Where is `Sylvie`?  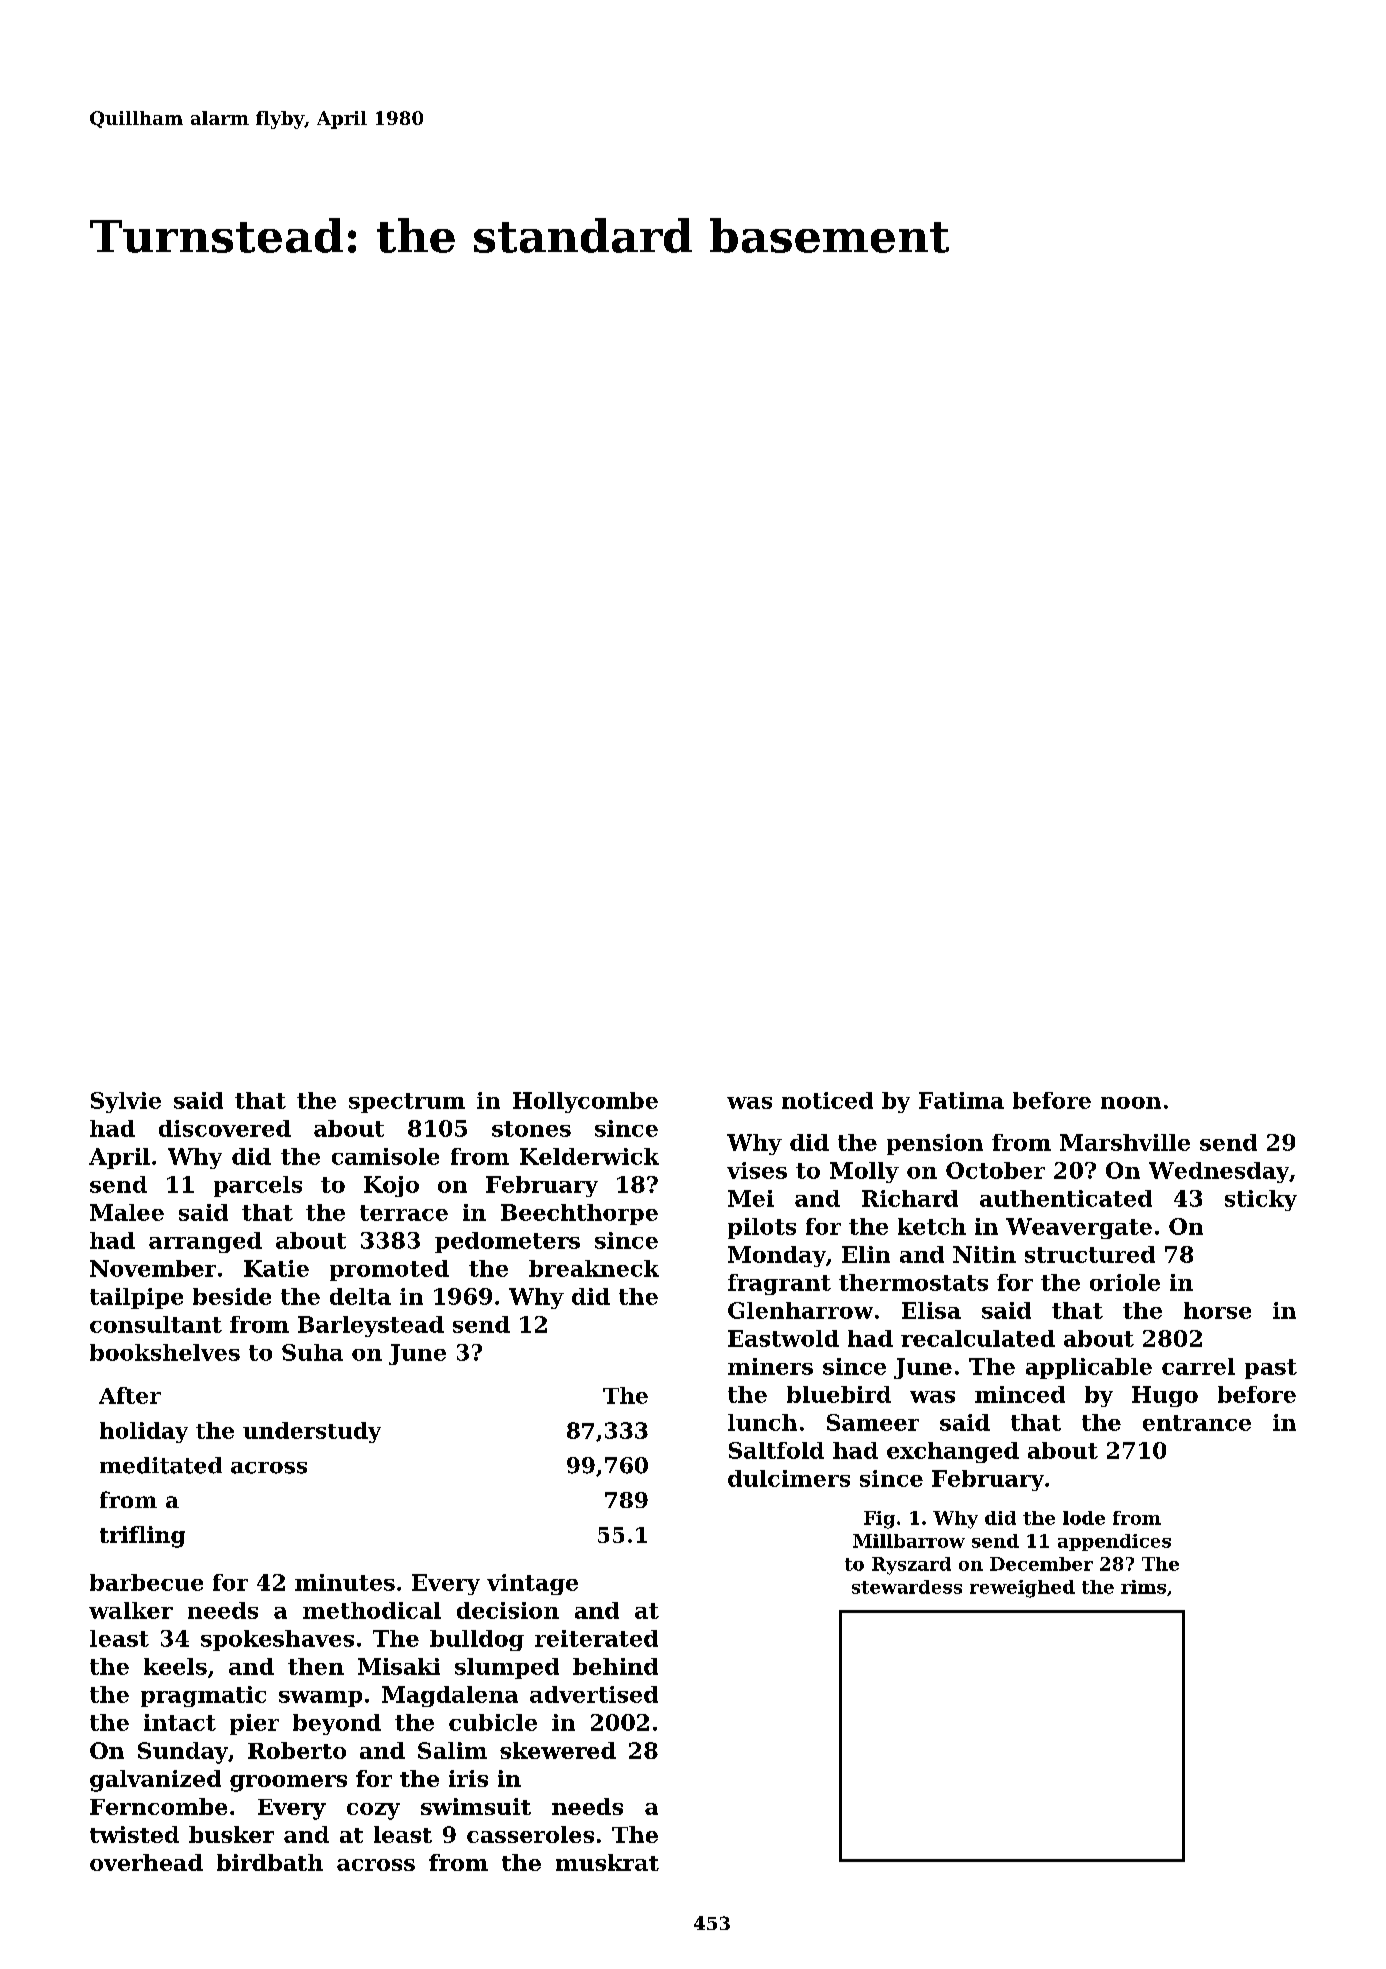 Sylvie is located at coordinates (126, 1102).
